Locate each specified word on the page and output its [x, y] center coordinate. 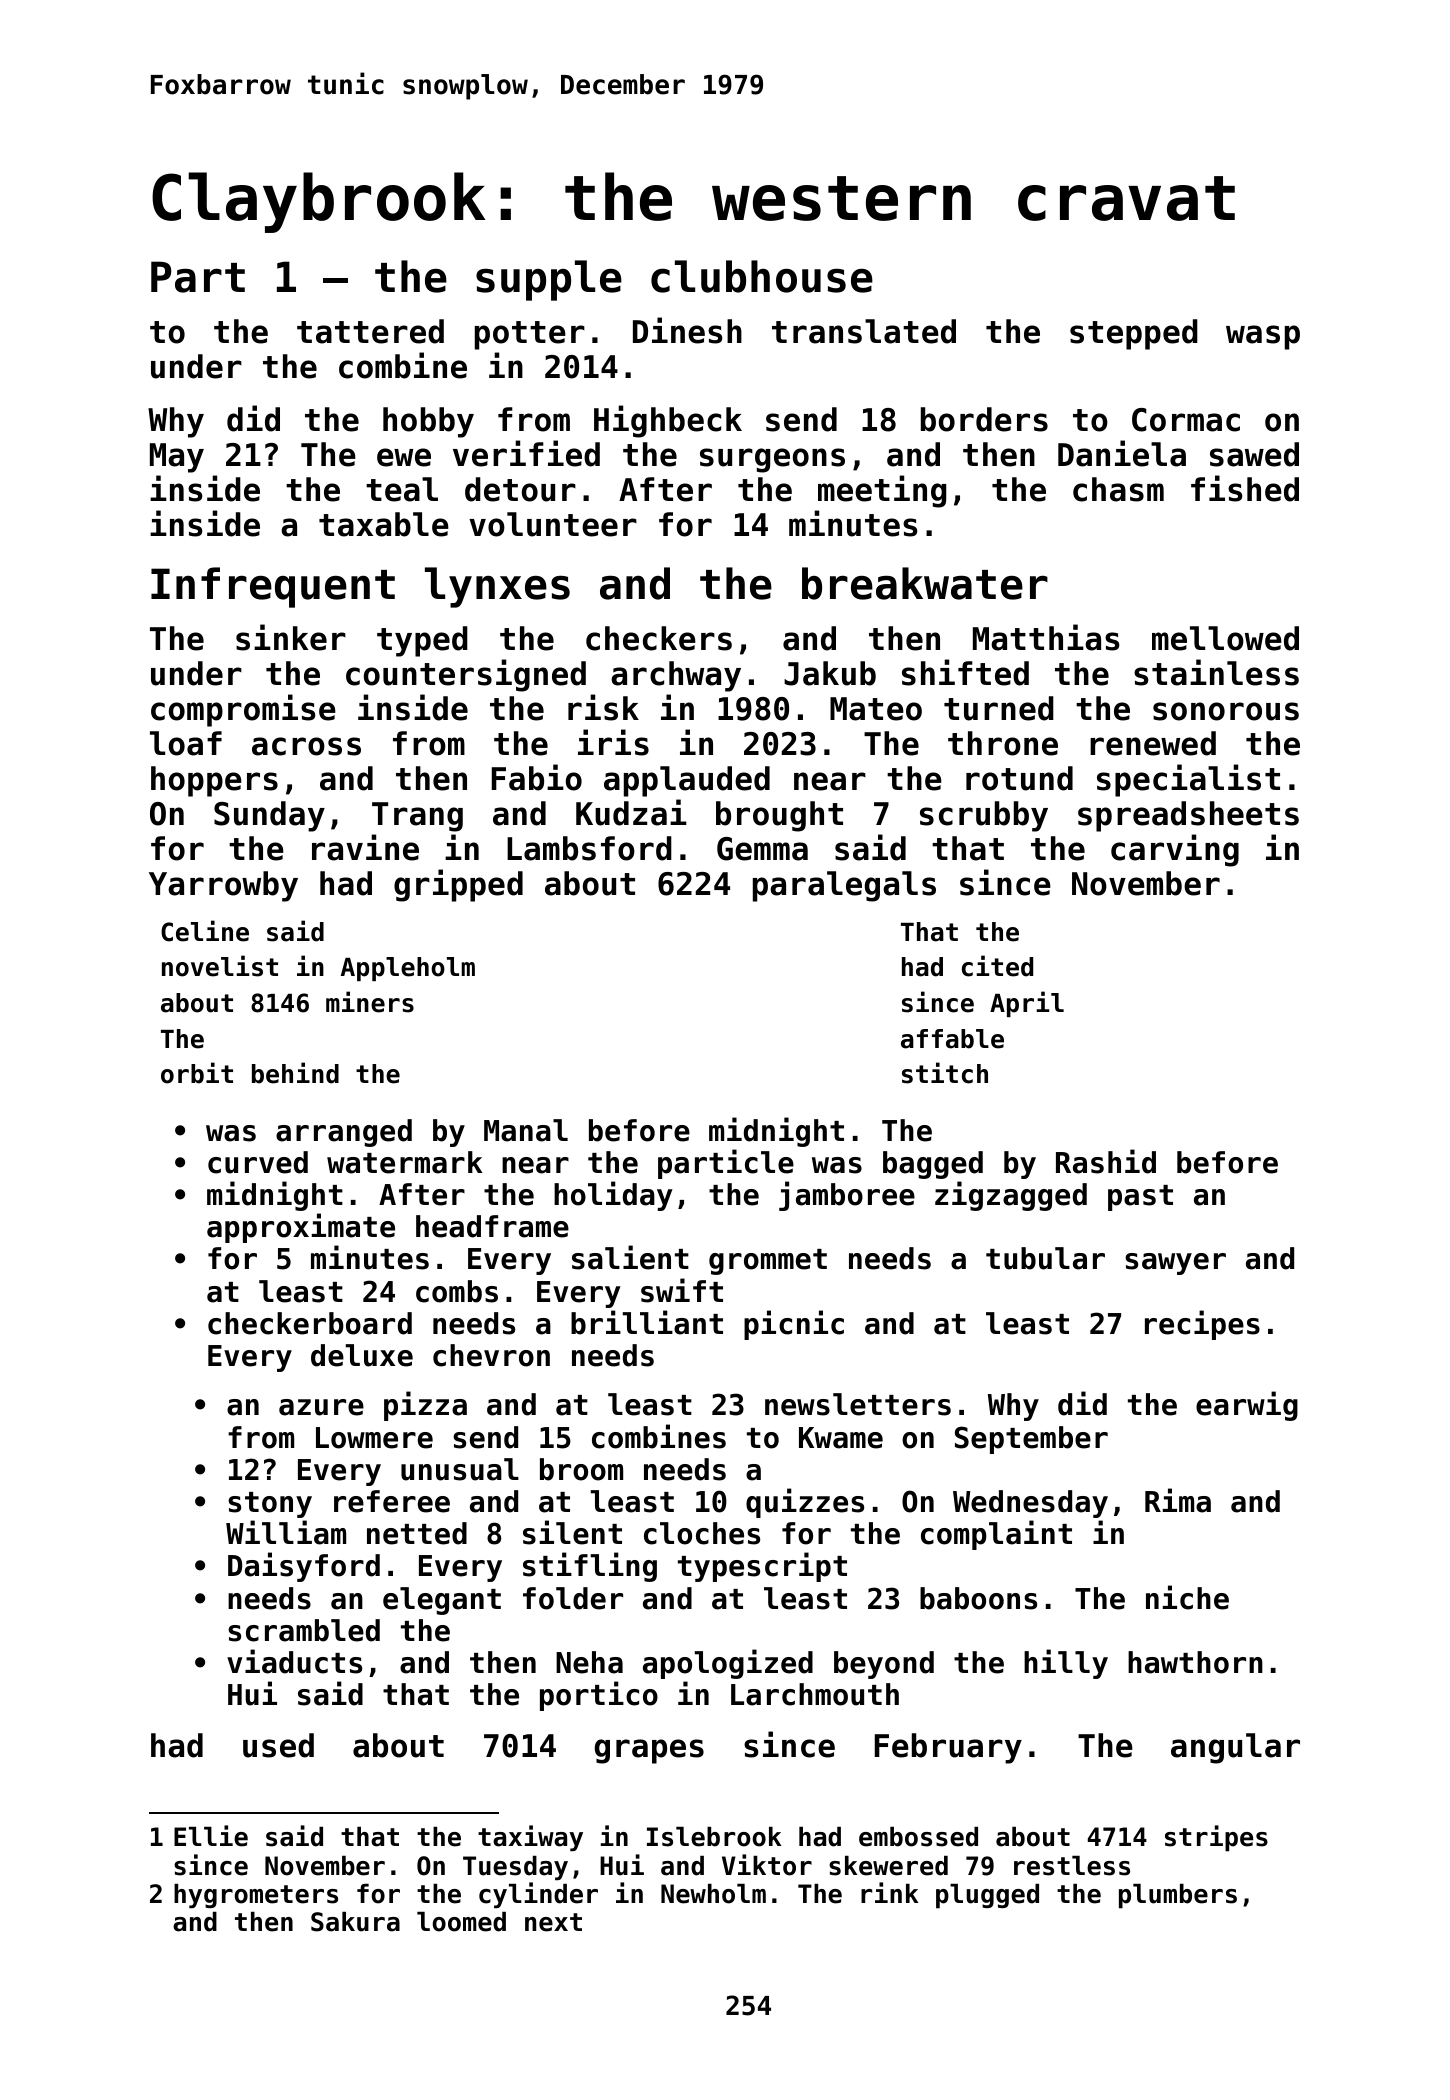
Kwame [841, 1438]
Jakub [830, 673]
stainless [1216, 672]
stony [270, 1505]
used [278, 1745]
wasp [1263, 337]
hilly [1066, 1664]
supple [549, 280]
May [177, 458]
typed [422, 641]
